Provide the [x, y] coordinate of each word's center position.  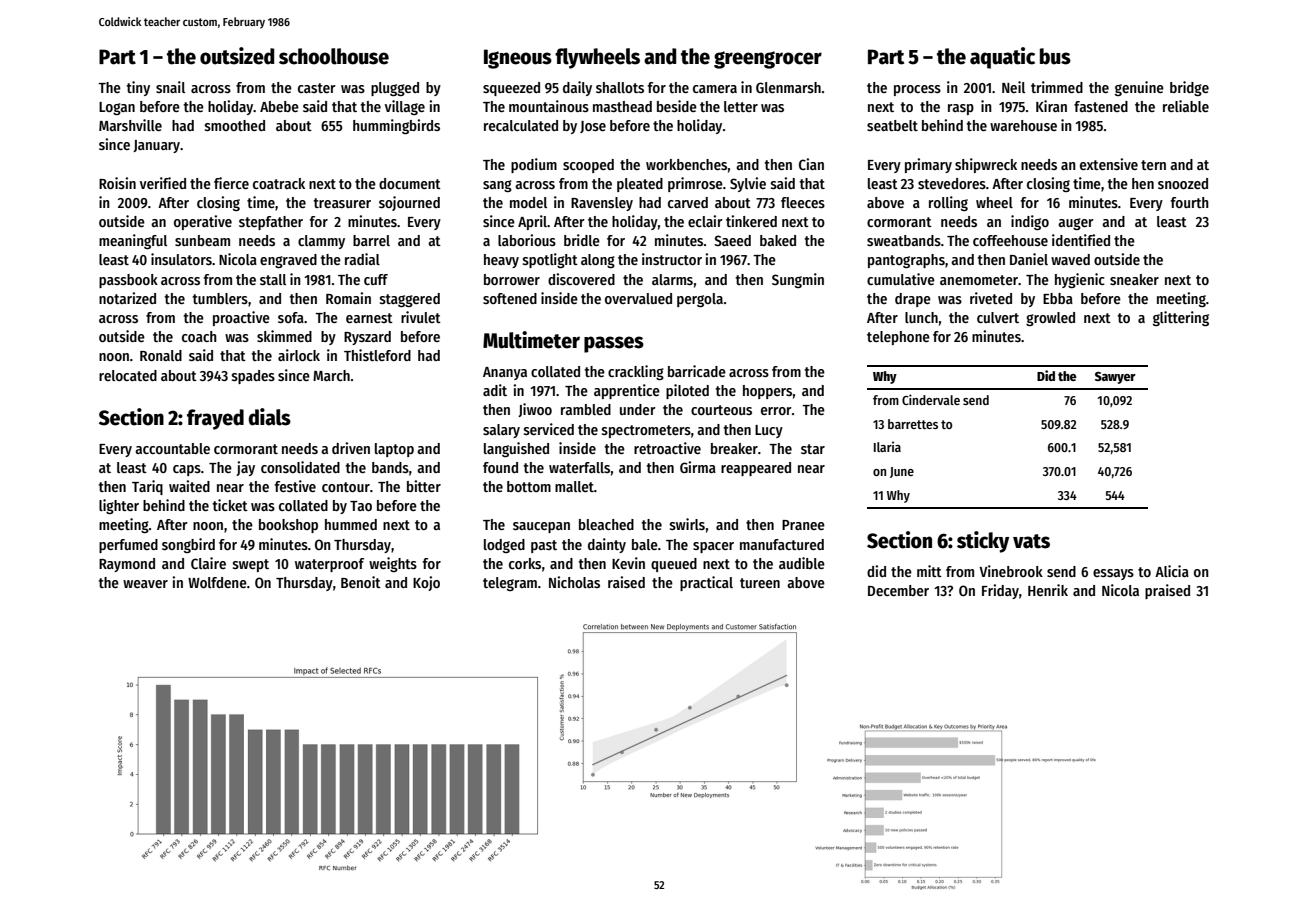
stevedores [952, 183]
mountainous [549, 106]
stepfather [271, 223]
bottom [529, 486]
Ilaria [887, 446]
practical [706, 583]
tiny [138, 88]
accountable [172, 448]
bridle [582, 240]
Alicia [1172, 571]
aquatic [1002, 58]
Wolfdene [217, 582]
